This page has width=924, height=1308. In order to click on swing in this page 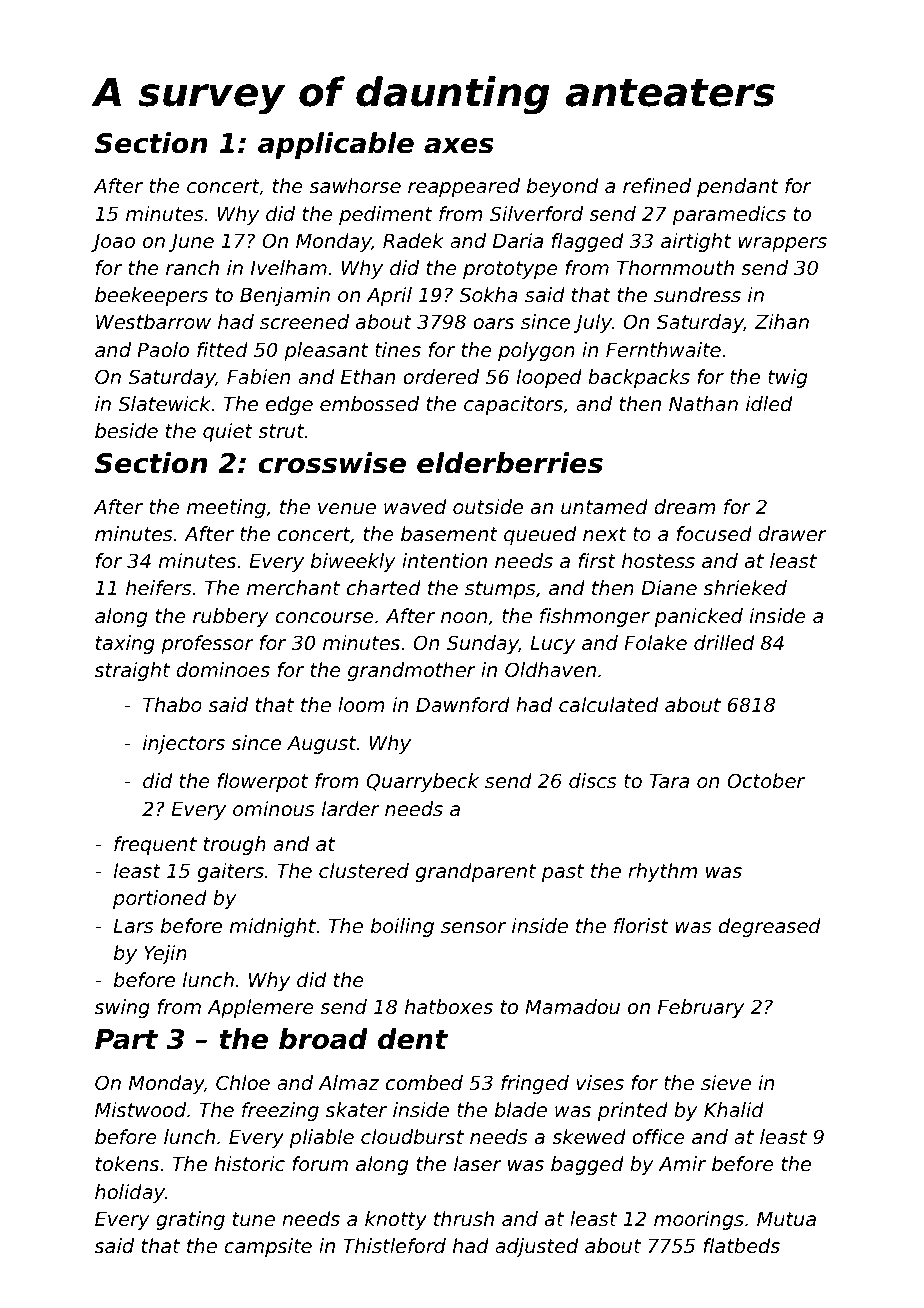, I will do `click(122, 1008)`.
